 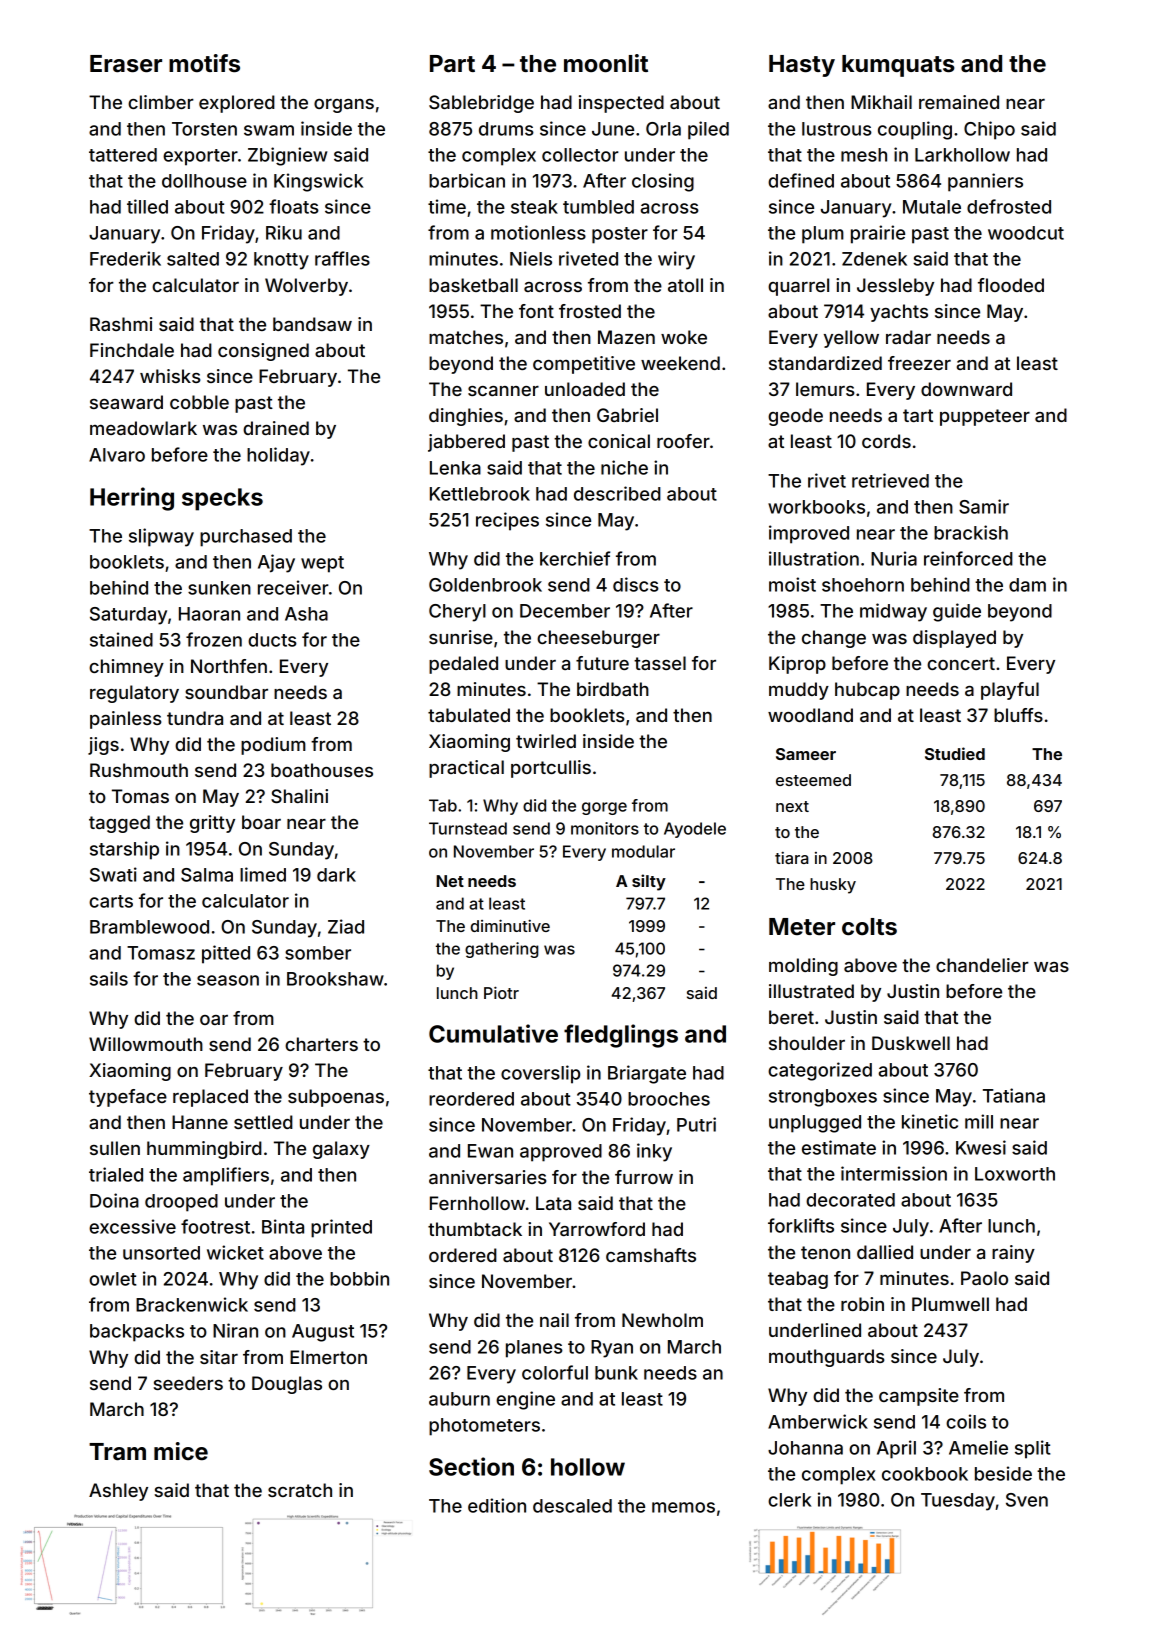 What do you see at coordinates (683, 1507) in the page?
I see `memos` at bounding box center [683, 1507].
